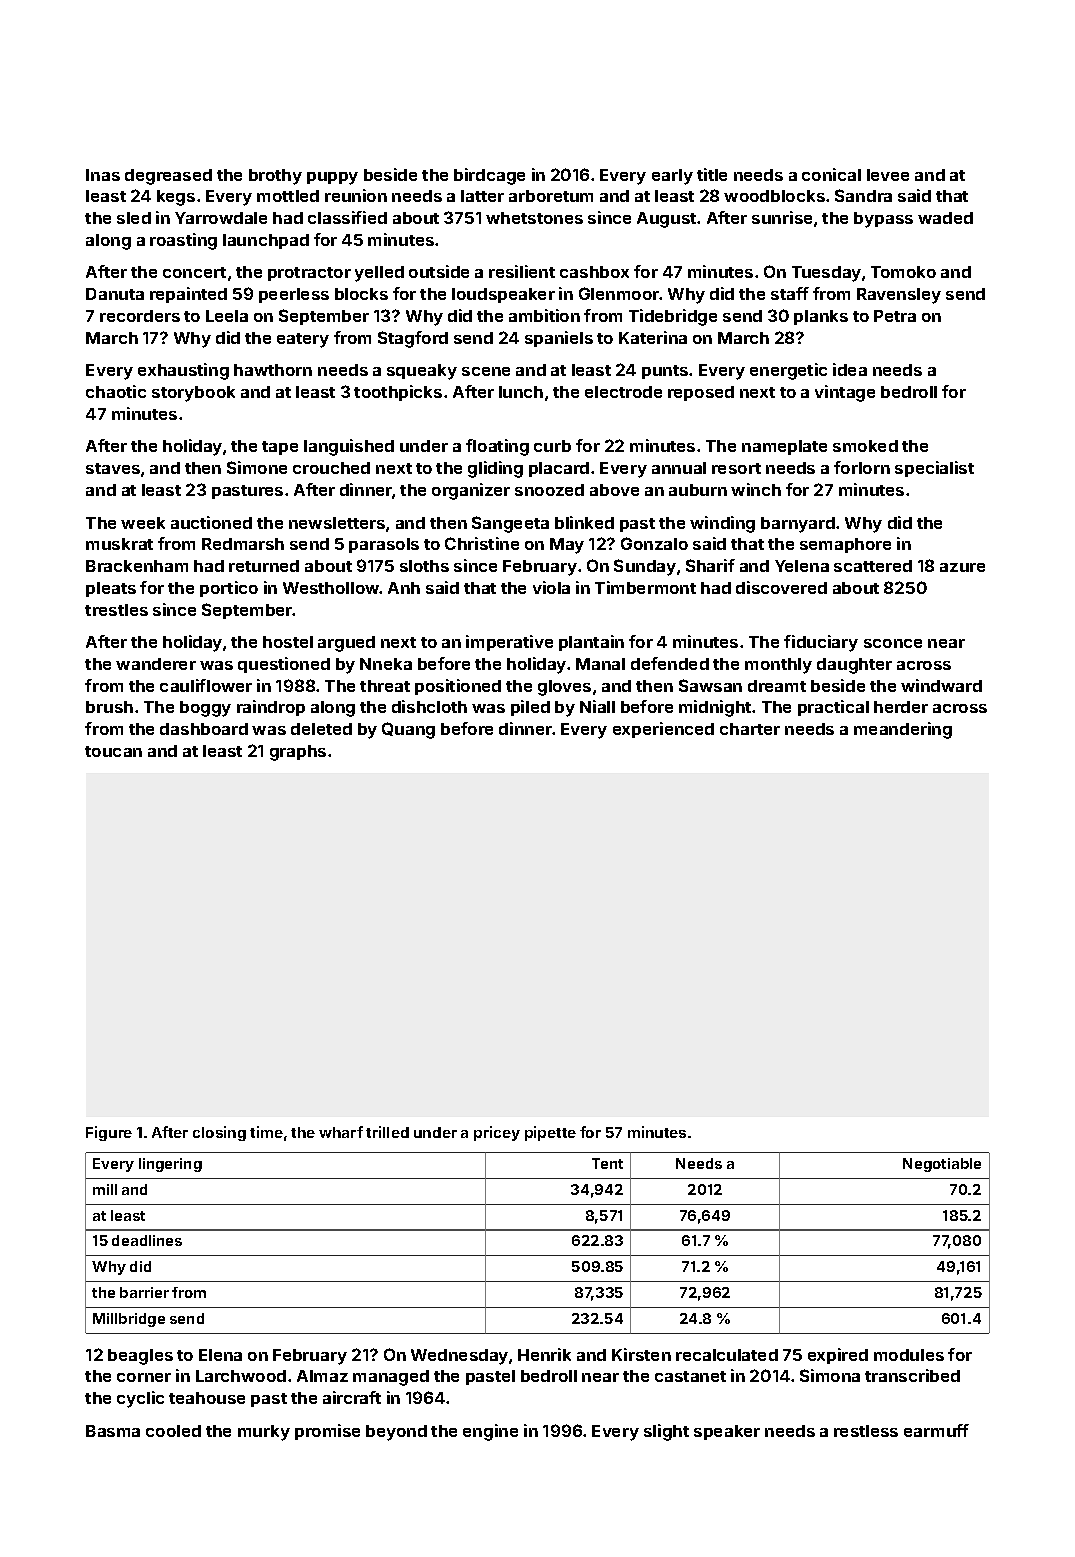  Describe the element at coordinates (607, 1163) in the page. I see `Tent` at that location.
